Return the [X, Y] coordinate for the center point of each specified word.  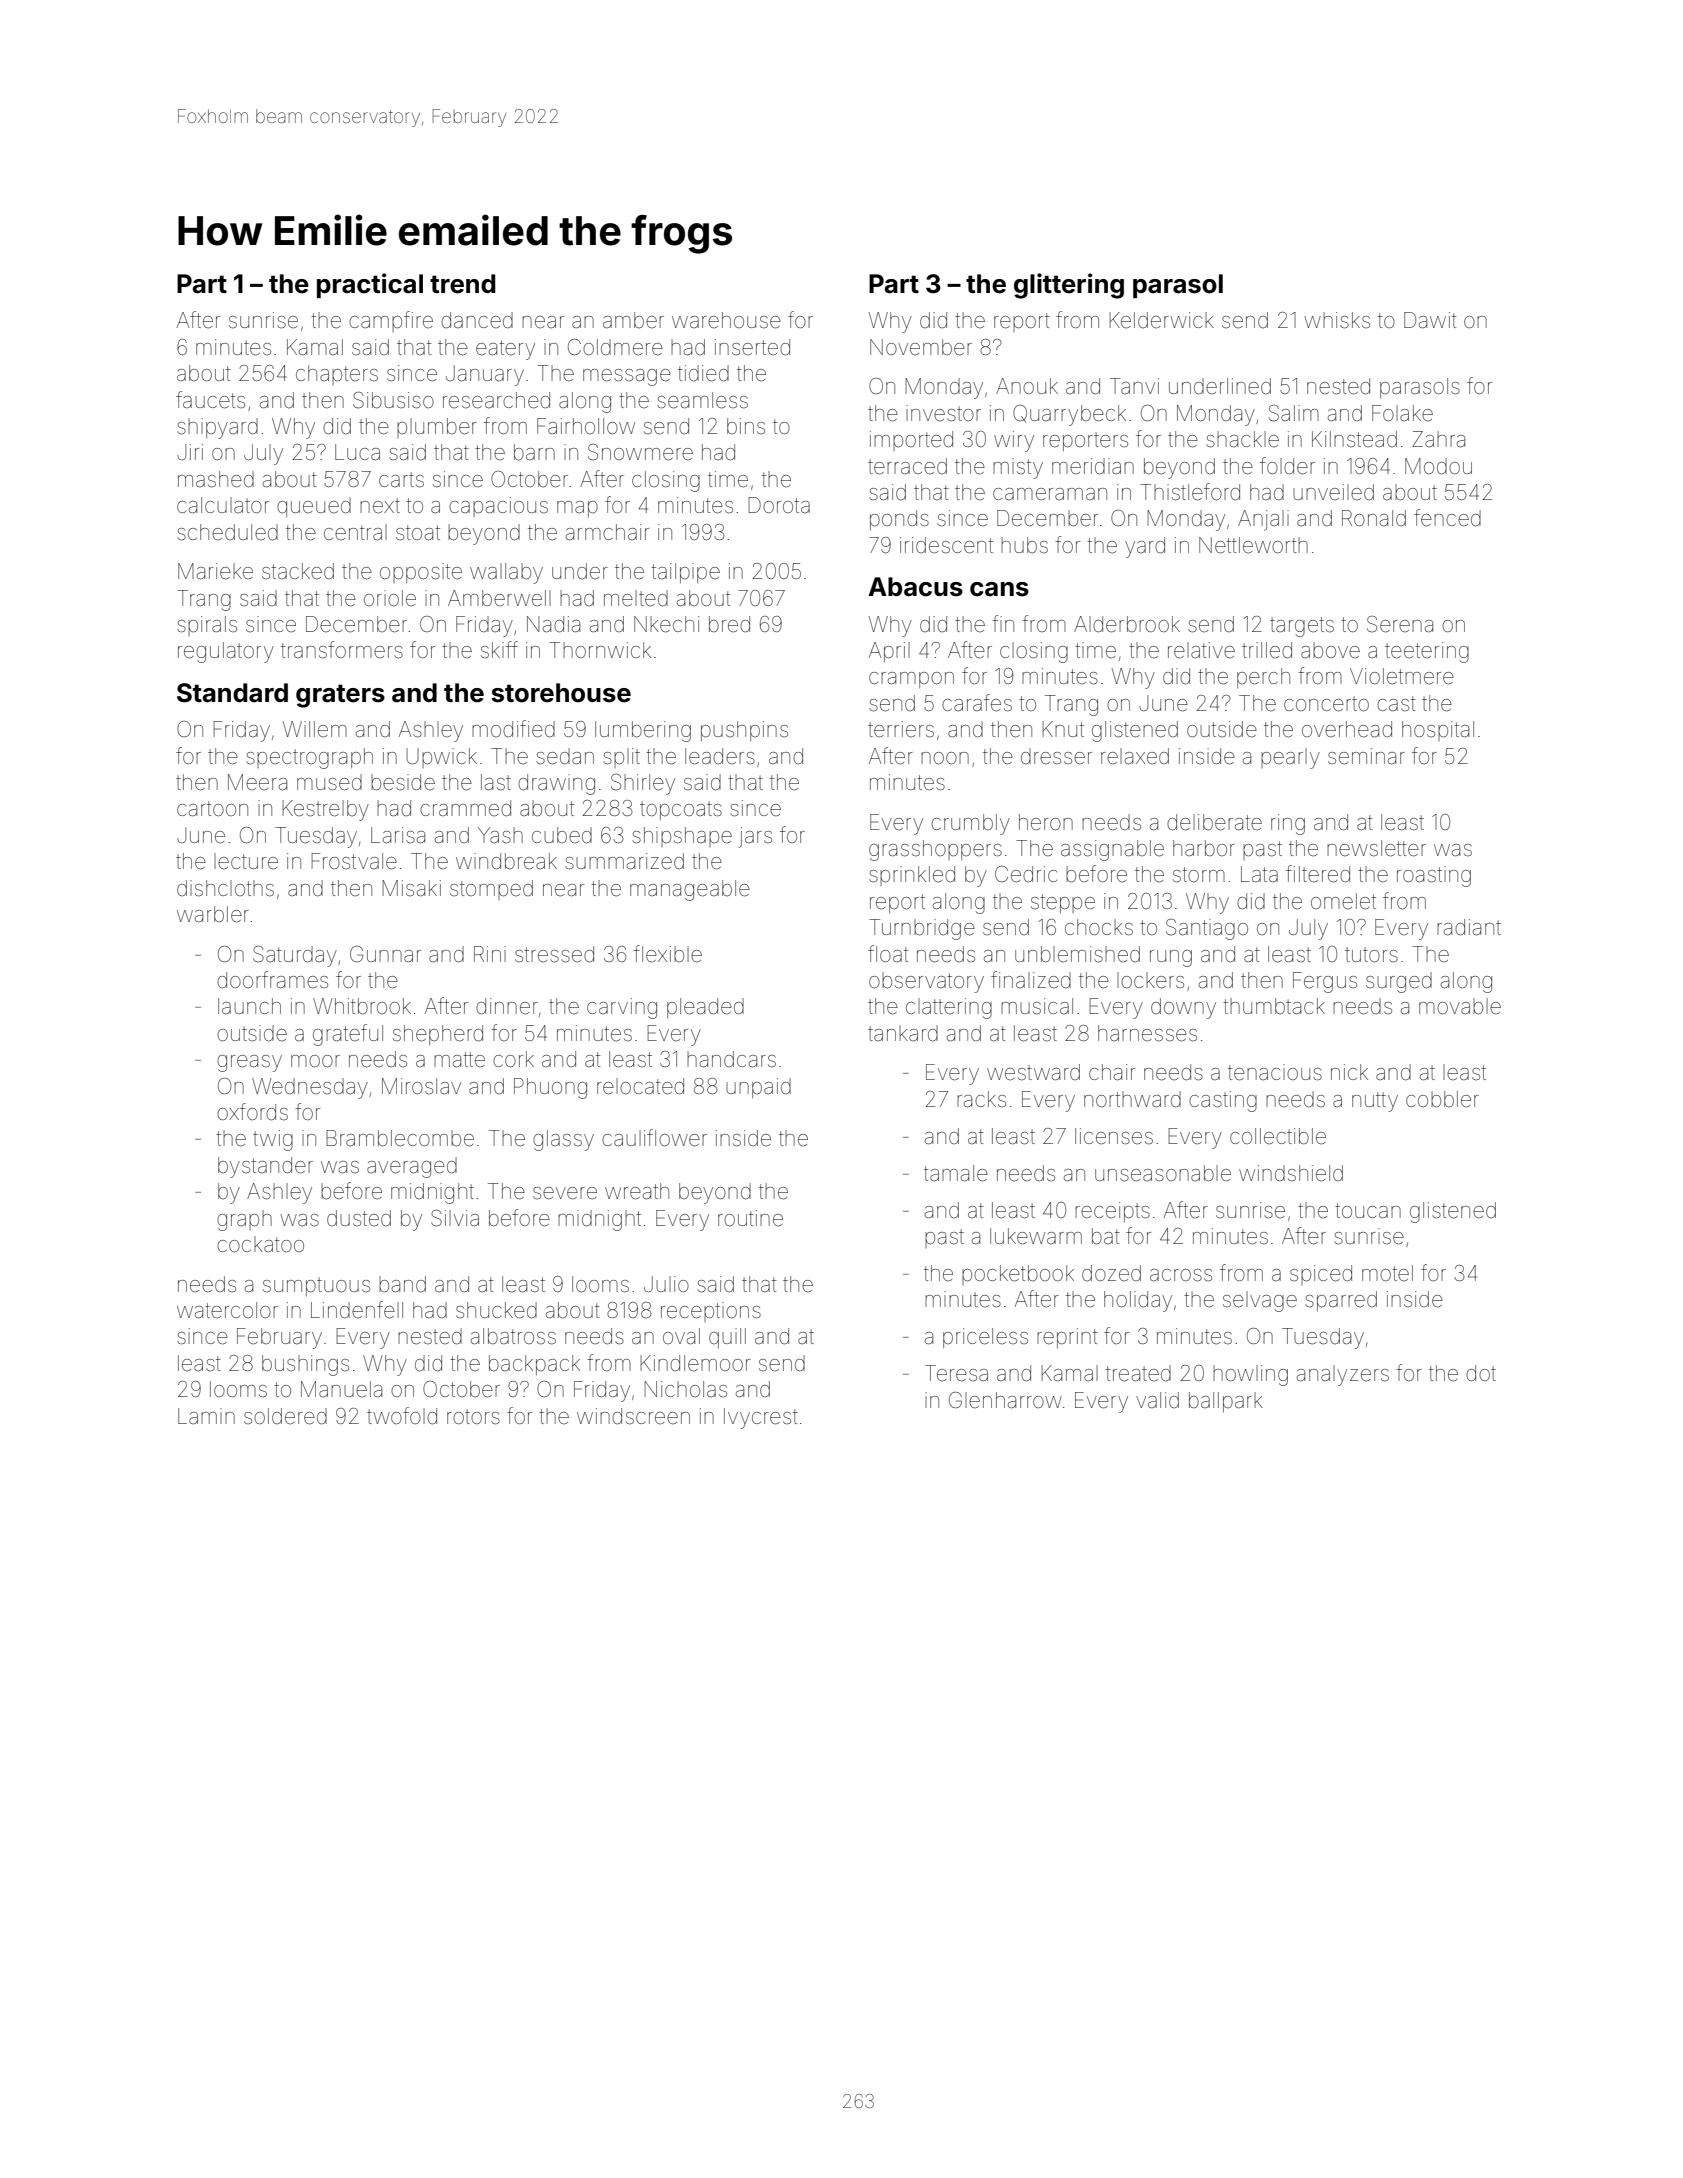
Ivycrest [761, 1418]
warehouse [726, 320]
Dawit [1430, 320]
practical [370, 285]
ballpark [1226, 1402]
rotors [473, 1417]
